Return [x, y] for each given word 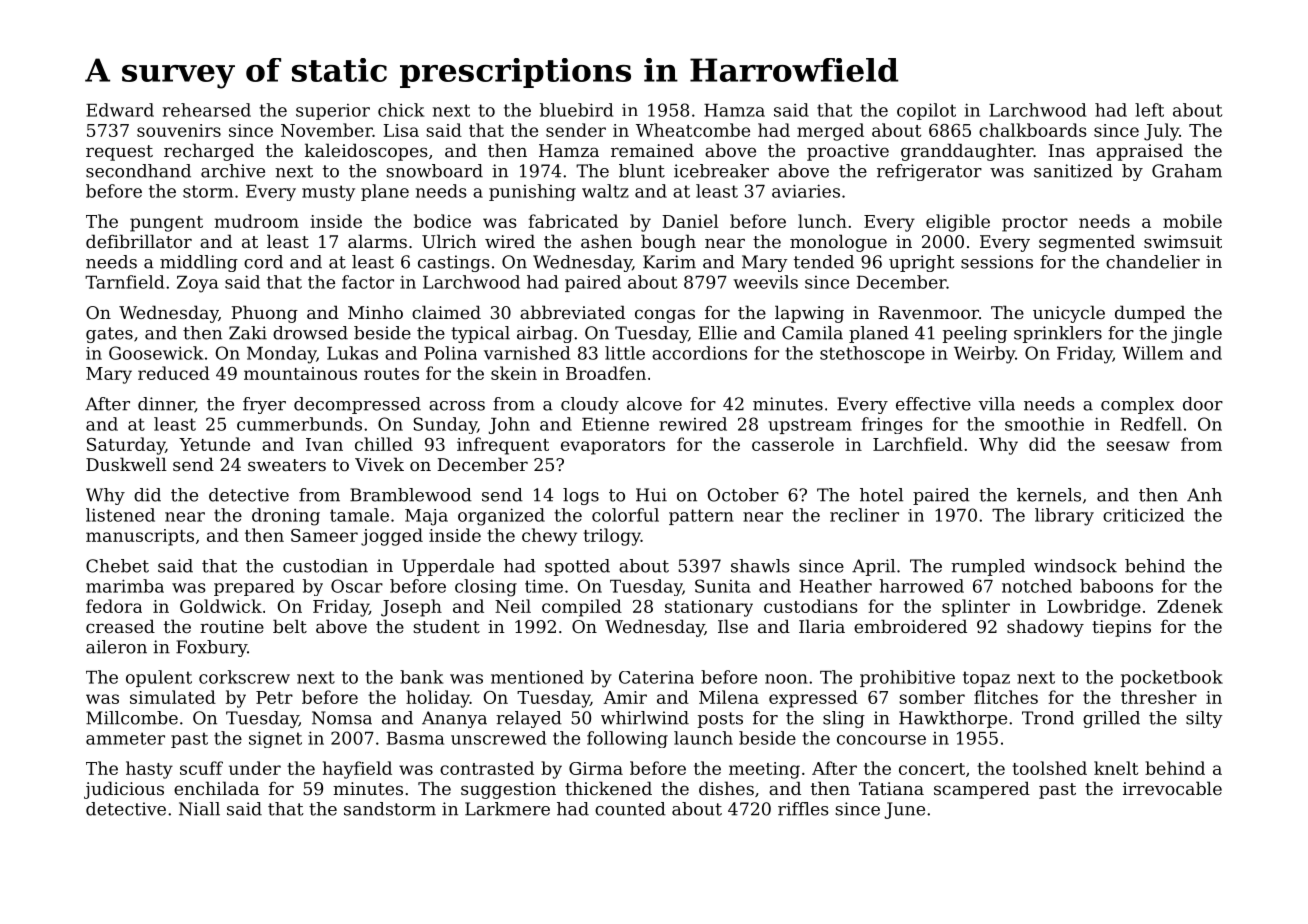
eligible [958, 223]
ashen [606, 241]
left [1149, 110]
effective [933, 404]
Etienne [615, 424]
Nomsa [342, 718]
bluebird [576, 110]
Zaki [248, 333]
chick [401, 110]
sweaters [287, 465]
